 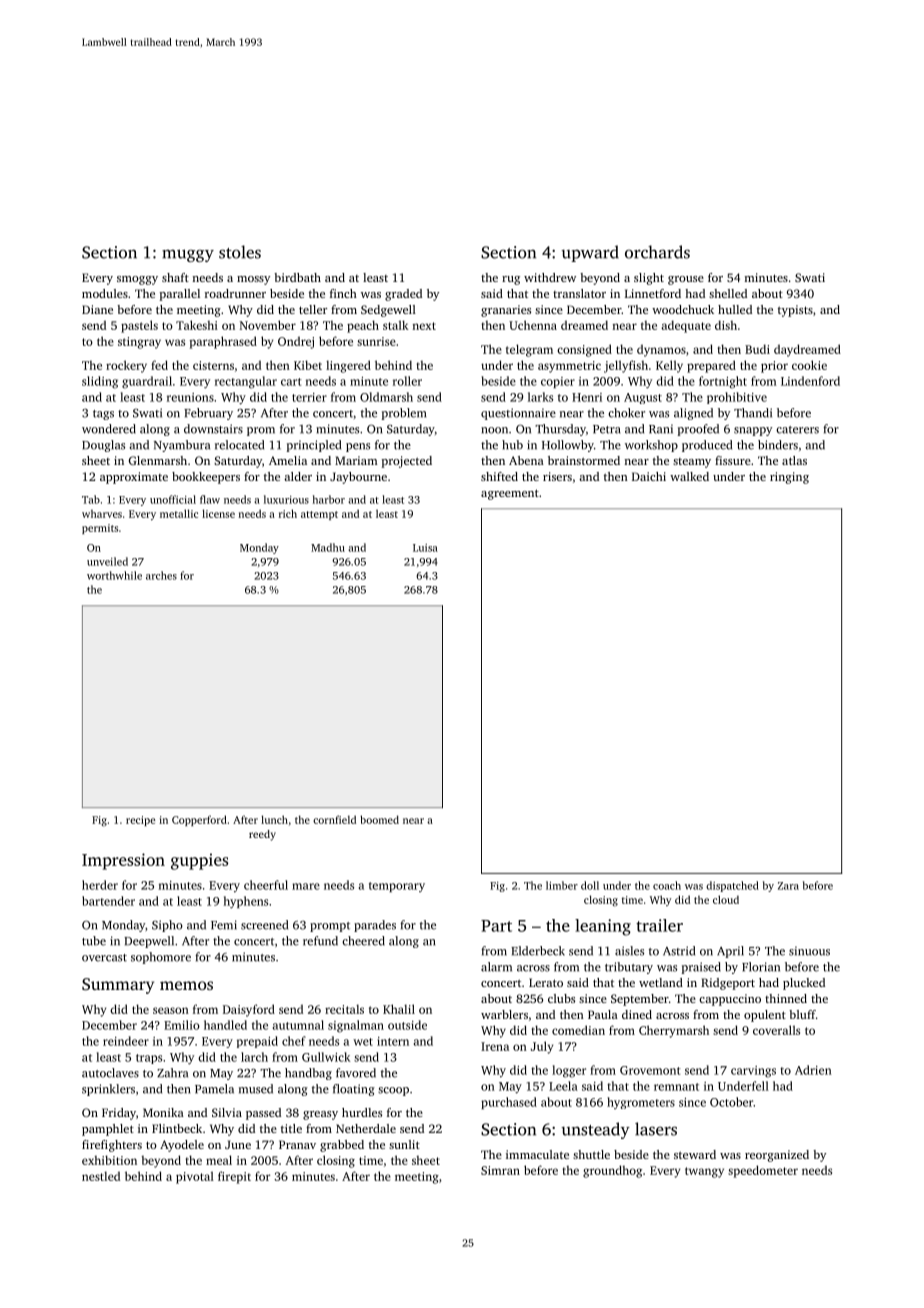 What do you see at coordinates (794, 460) in the image?
I see `atlas` at bounding box center [794, 460].
